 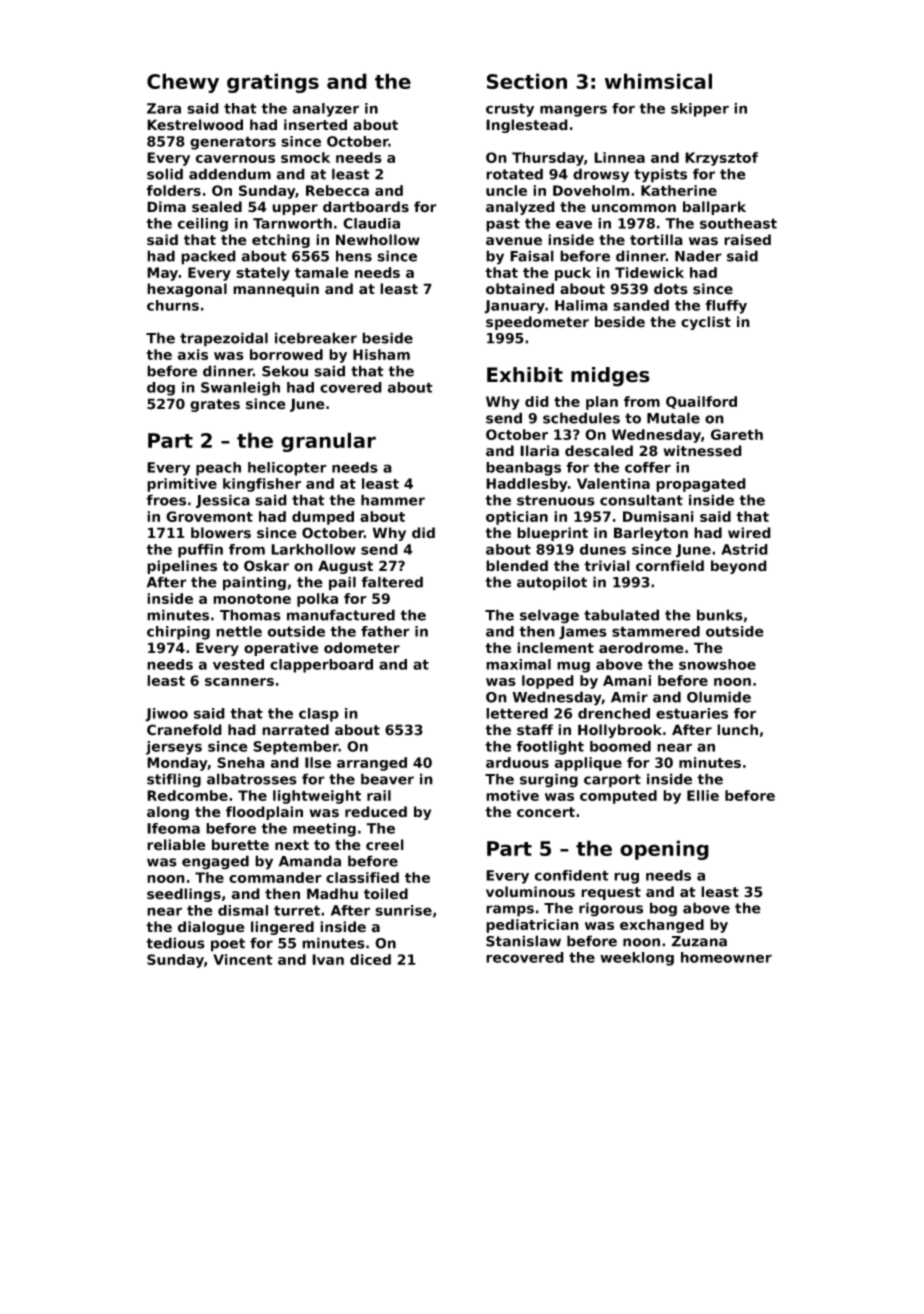 What do you see at coordinates (195, 125) in the image?
I see `Kestrelwood` at bounding box center [195, 125].
